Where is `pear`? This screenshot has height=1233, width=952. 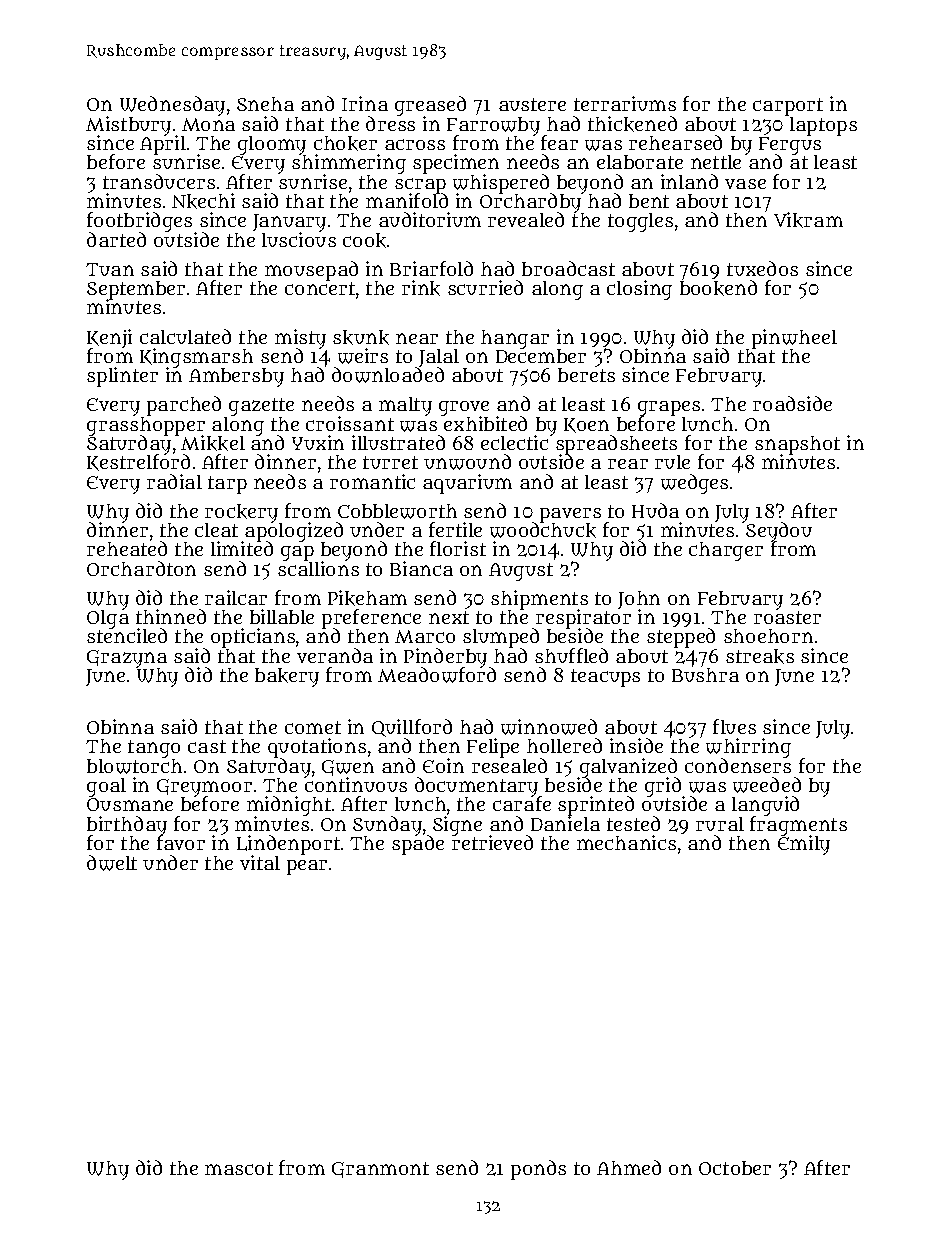
pear is located at coordinates (307, 867).
